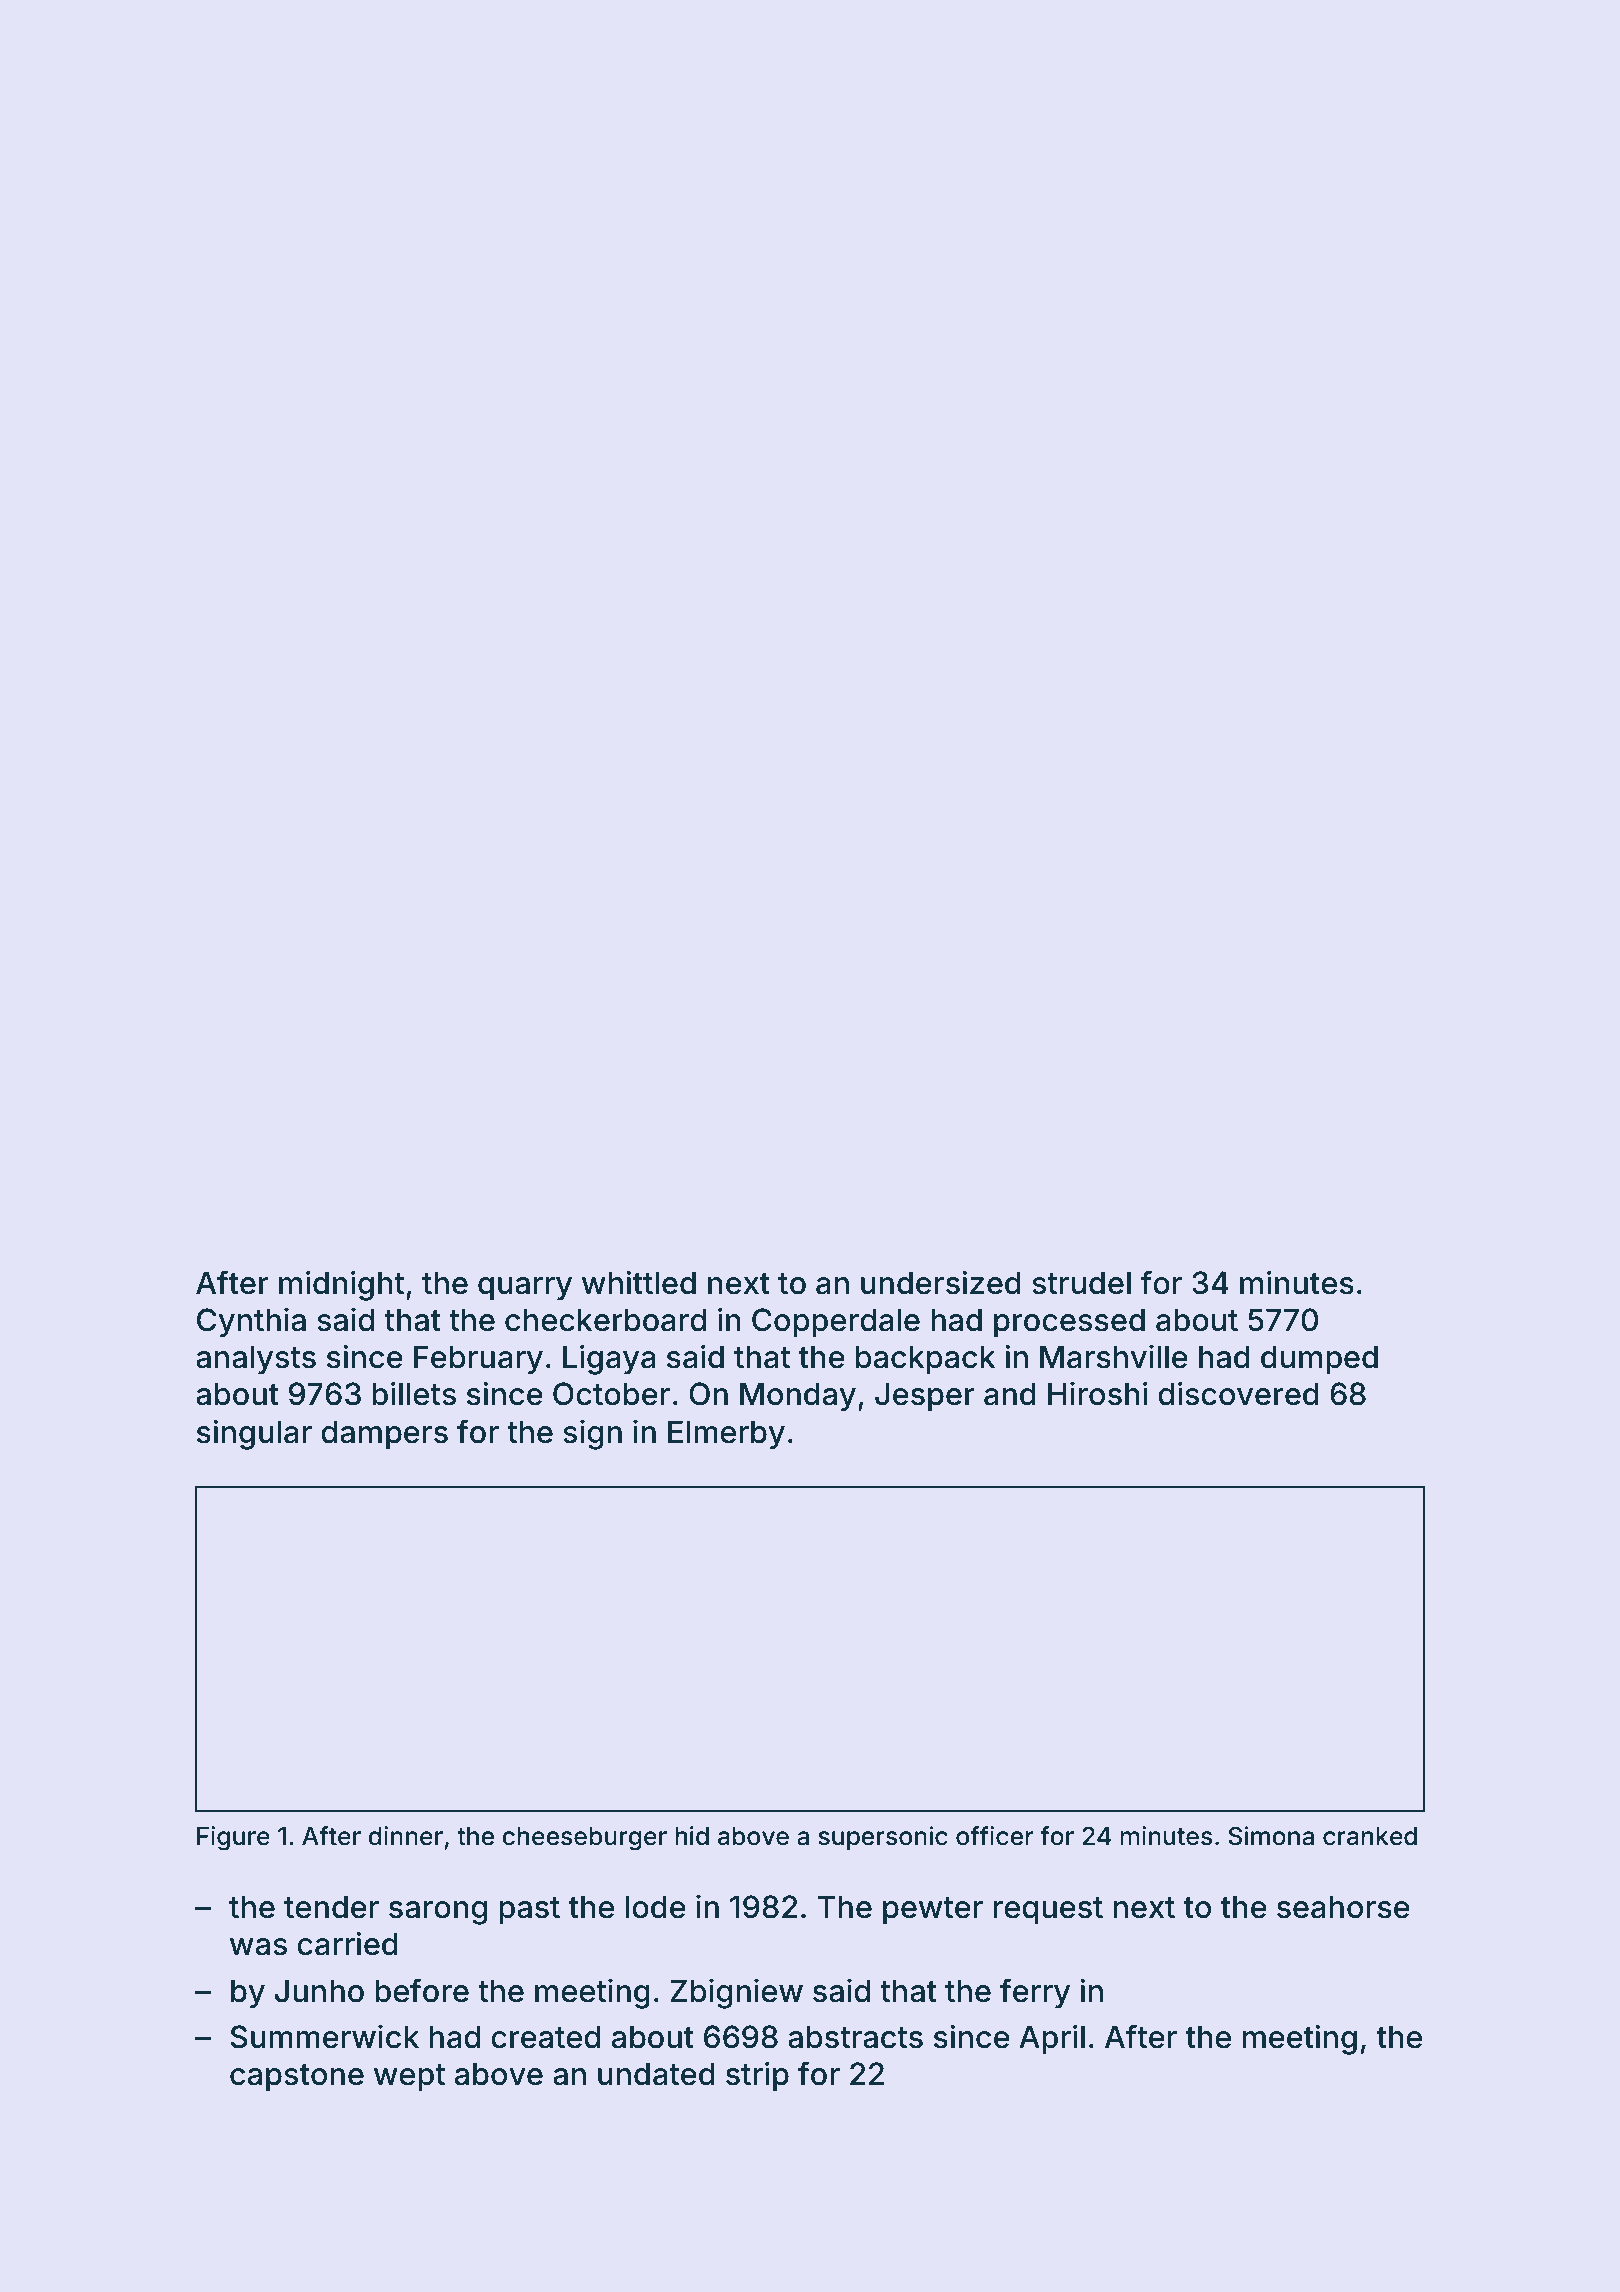 Image resolution: width=1620 pixels, height=2292 pixels. Describe the element at coordinates (1098, 1394) in the page. I see `Hiroshi` at that location.
